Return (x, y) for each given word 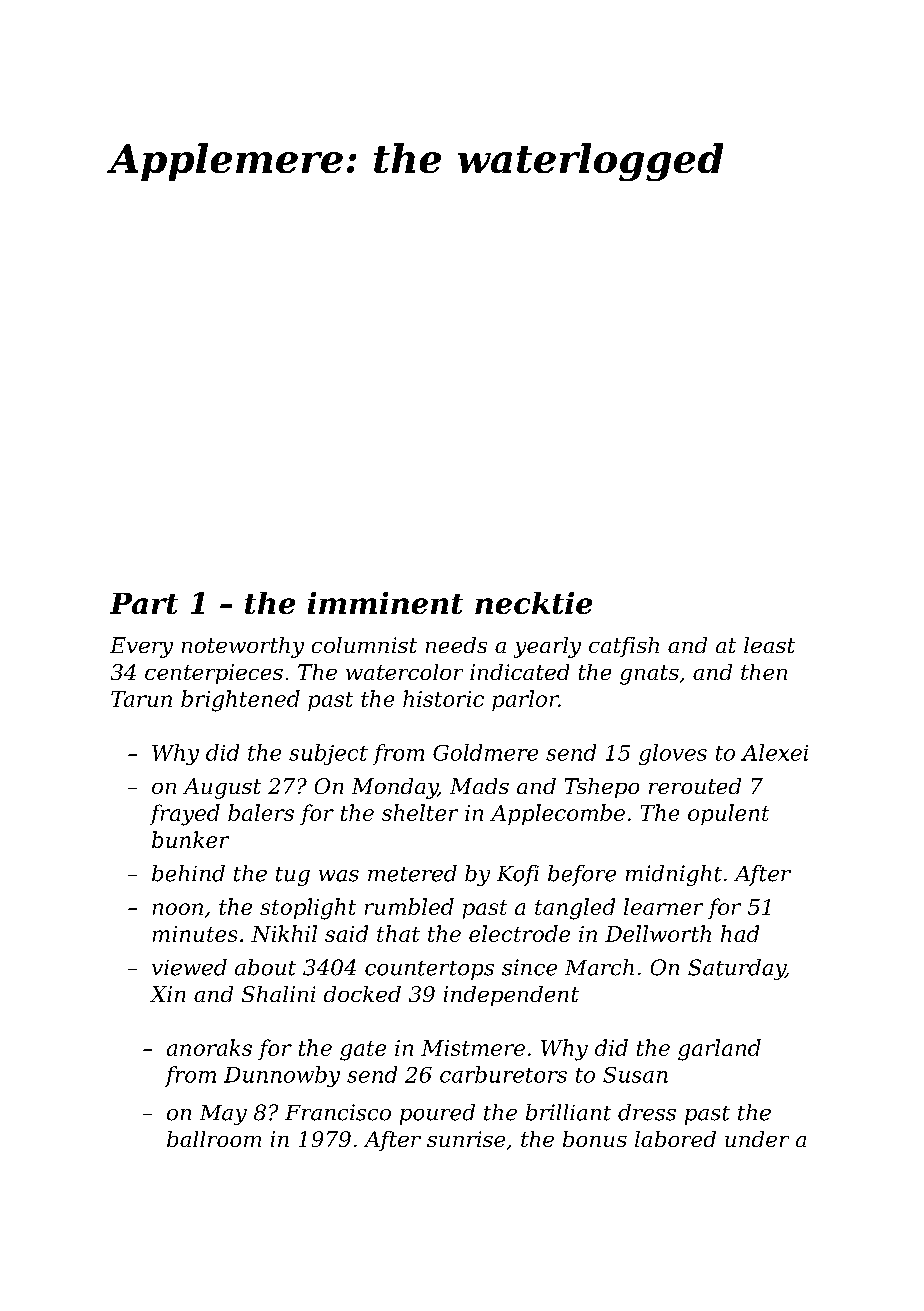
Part (144, 603)
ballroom (214, 1139)
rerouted (695, 786)
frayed (185, 815)
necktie (533, 603)
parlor (525, 700)
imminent (385, 603)
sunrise (466, 1139)
